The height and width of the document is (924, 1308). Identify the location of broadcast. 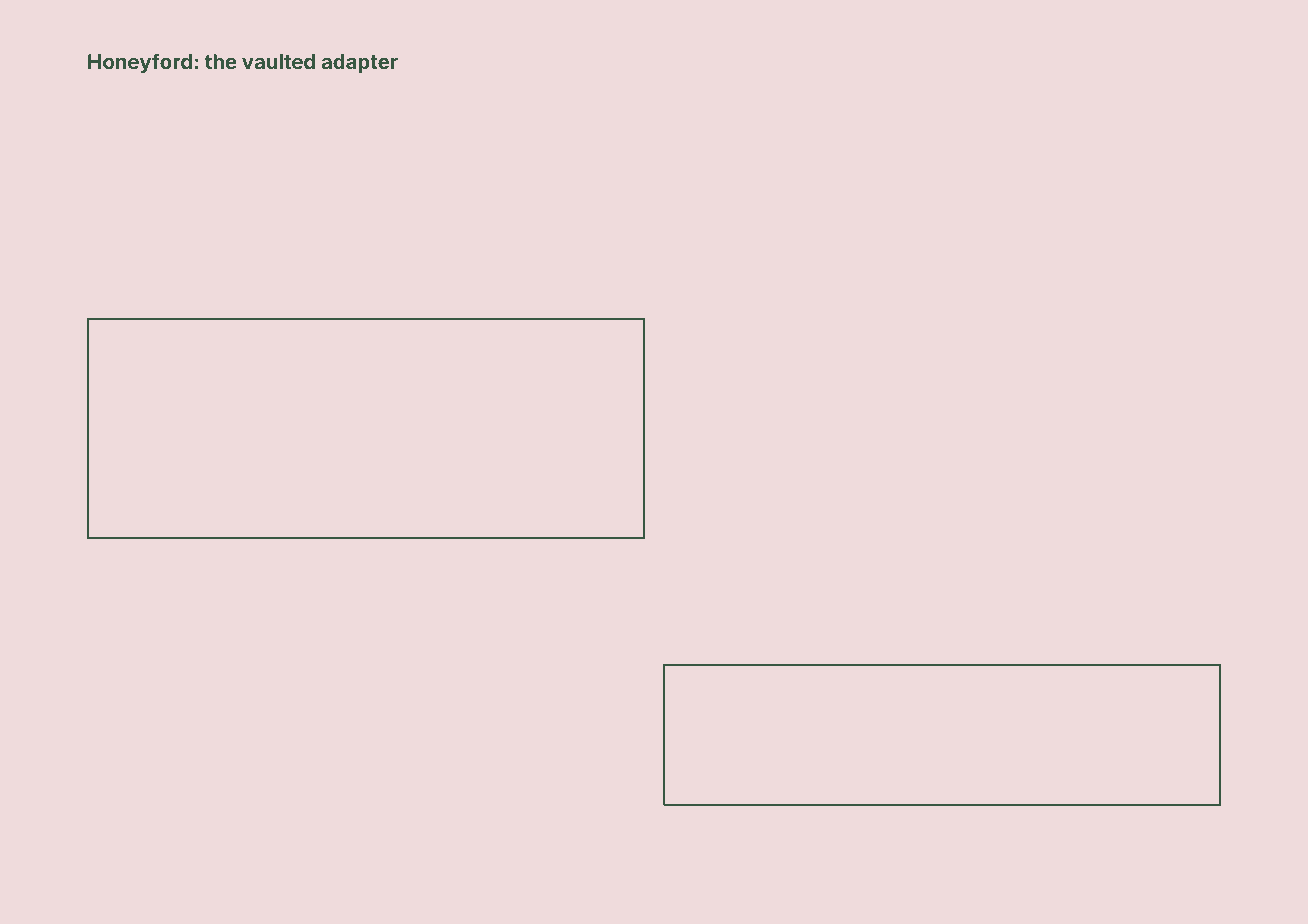
(1017, 654).
